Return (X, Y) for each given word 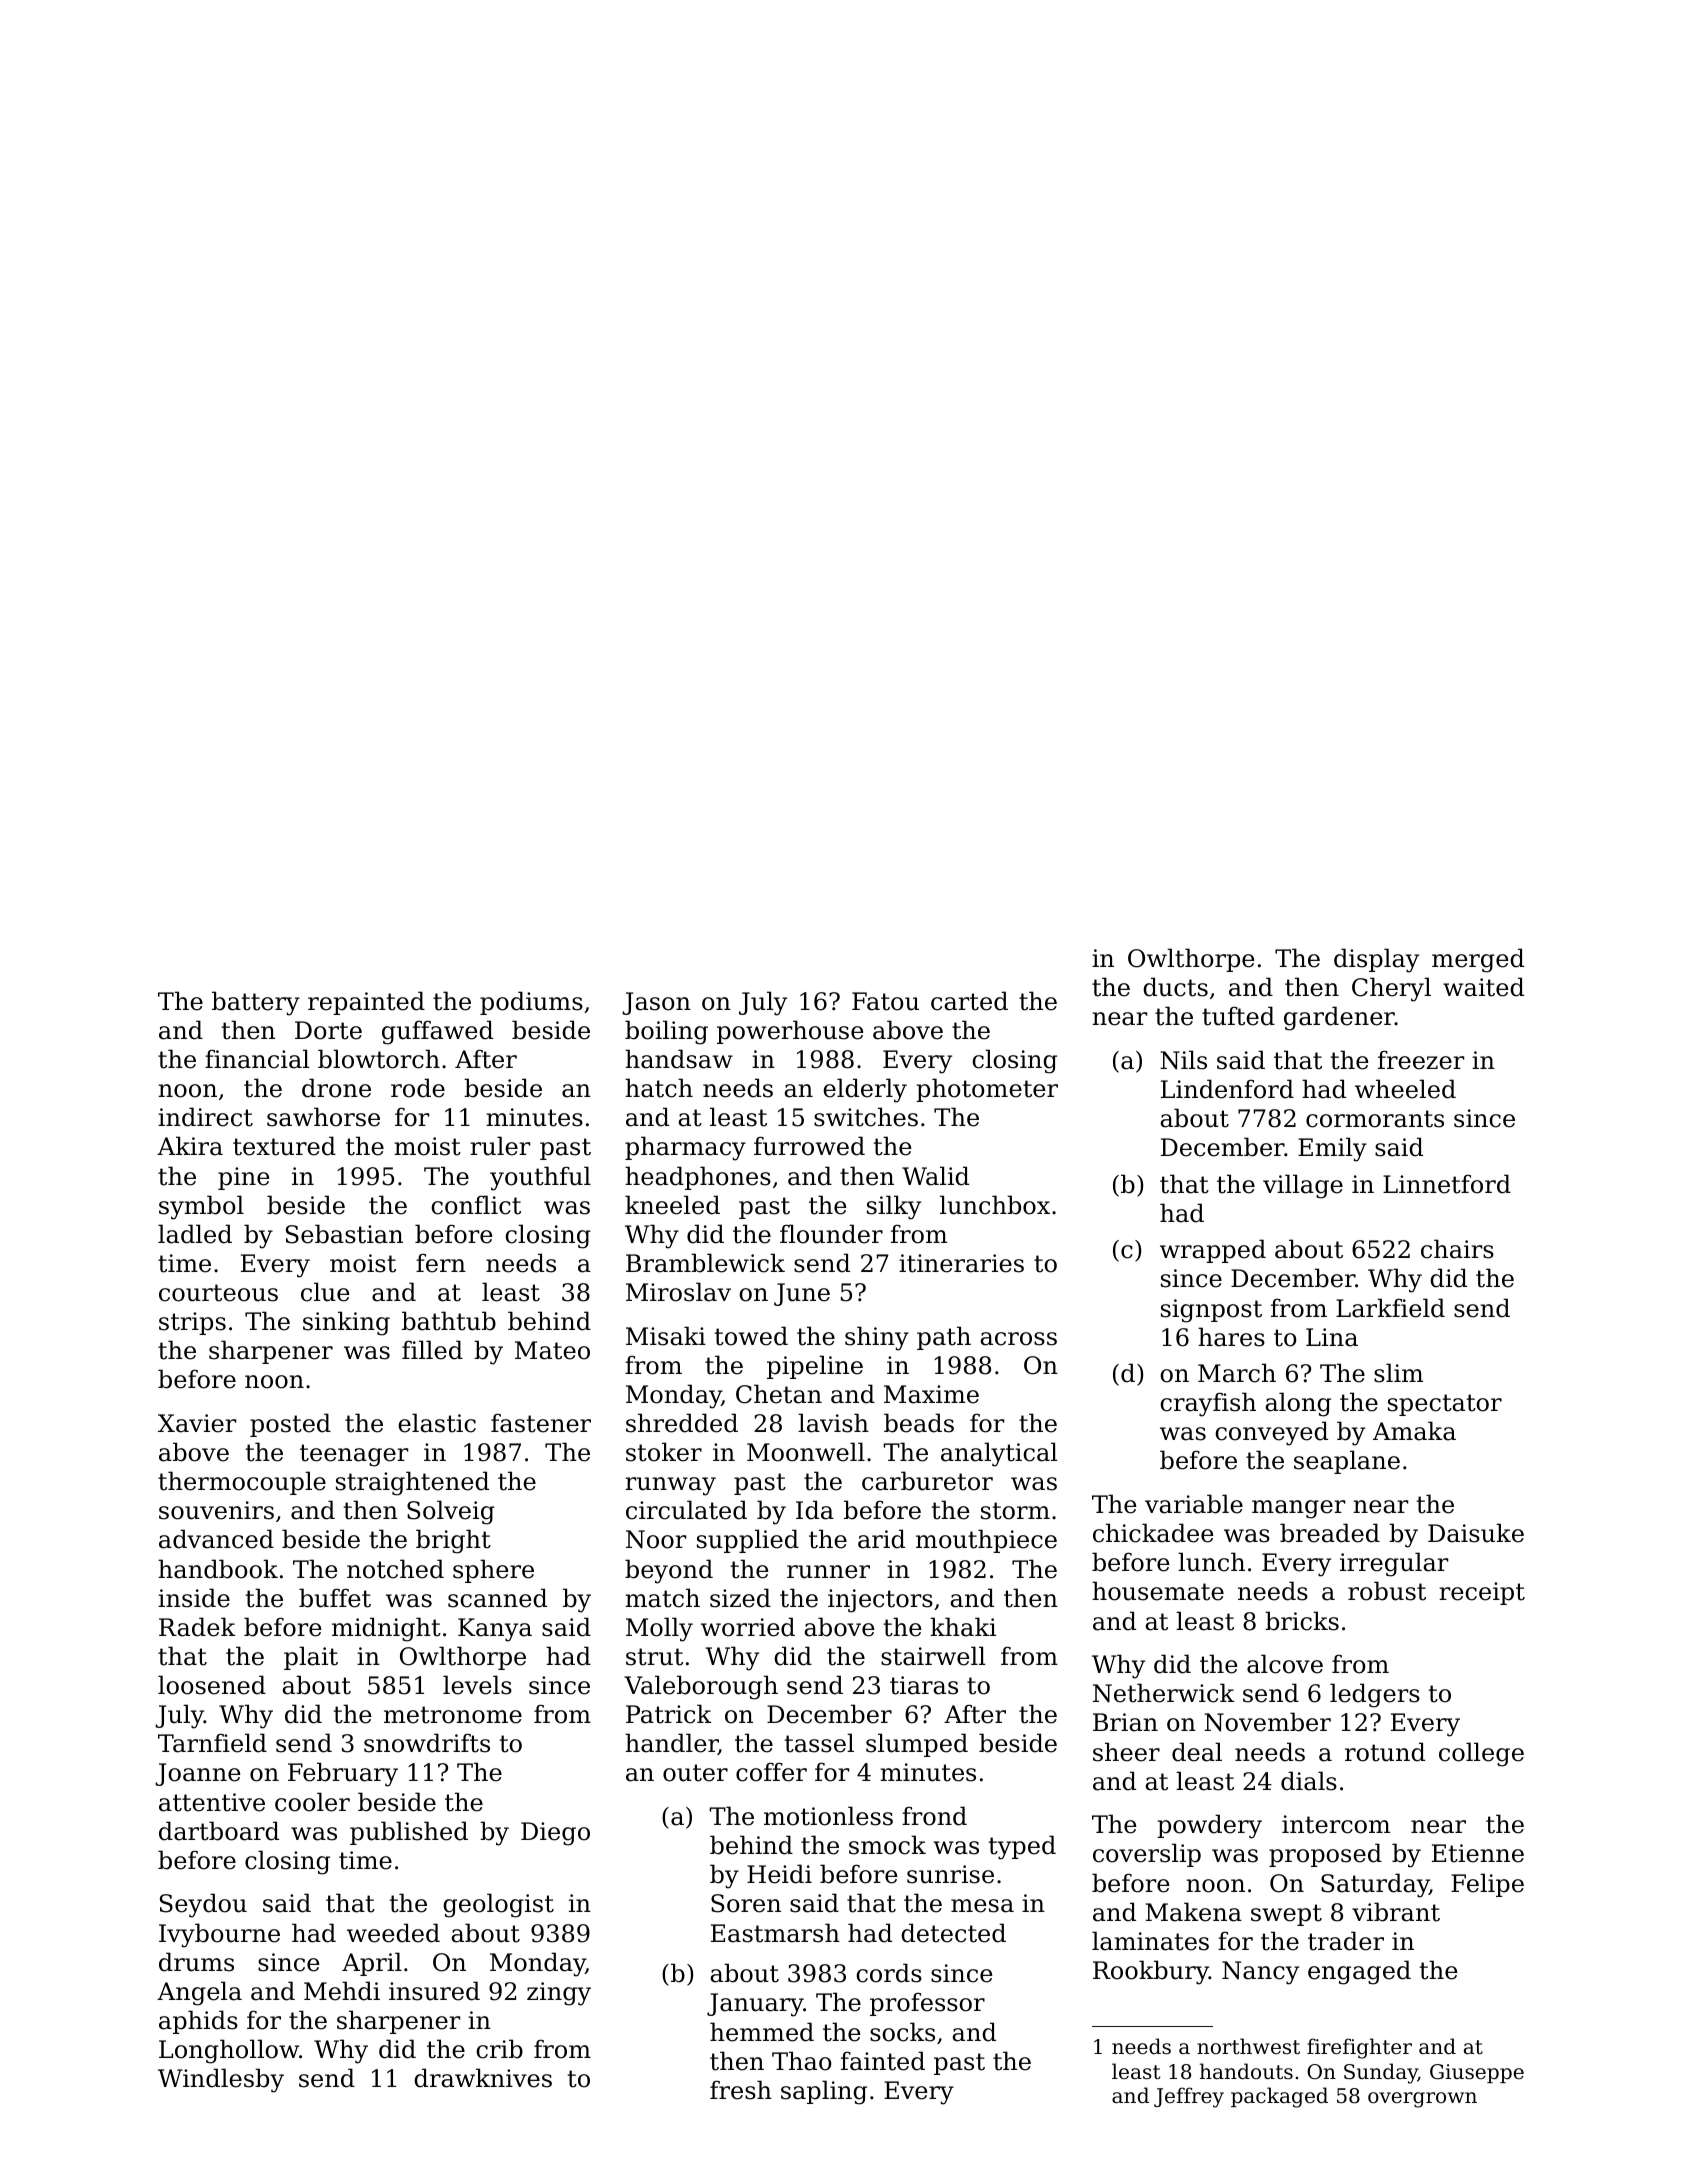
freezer (1421, 1060)
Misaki (666, 1336)
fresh (741, 2090)
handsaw (679, 1059)
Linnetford (1447, 1184)
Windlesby (221, 2080)
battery (256, 1003)
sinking (346, 1323)
